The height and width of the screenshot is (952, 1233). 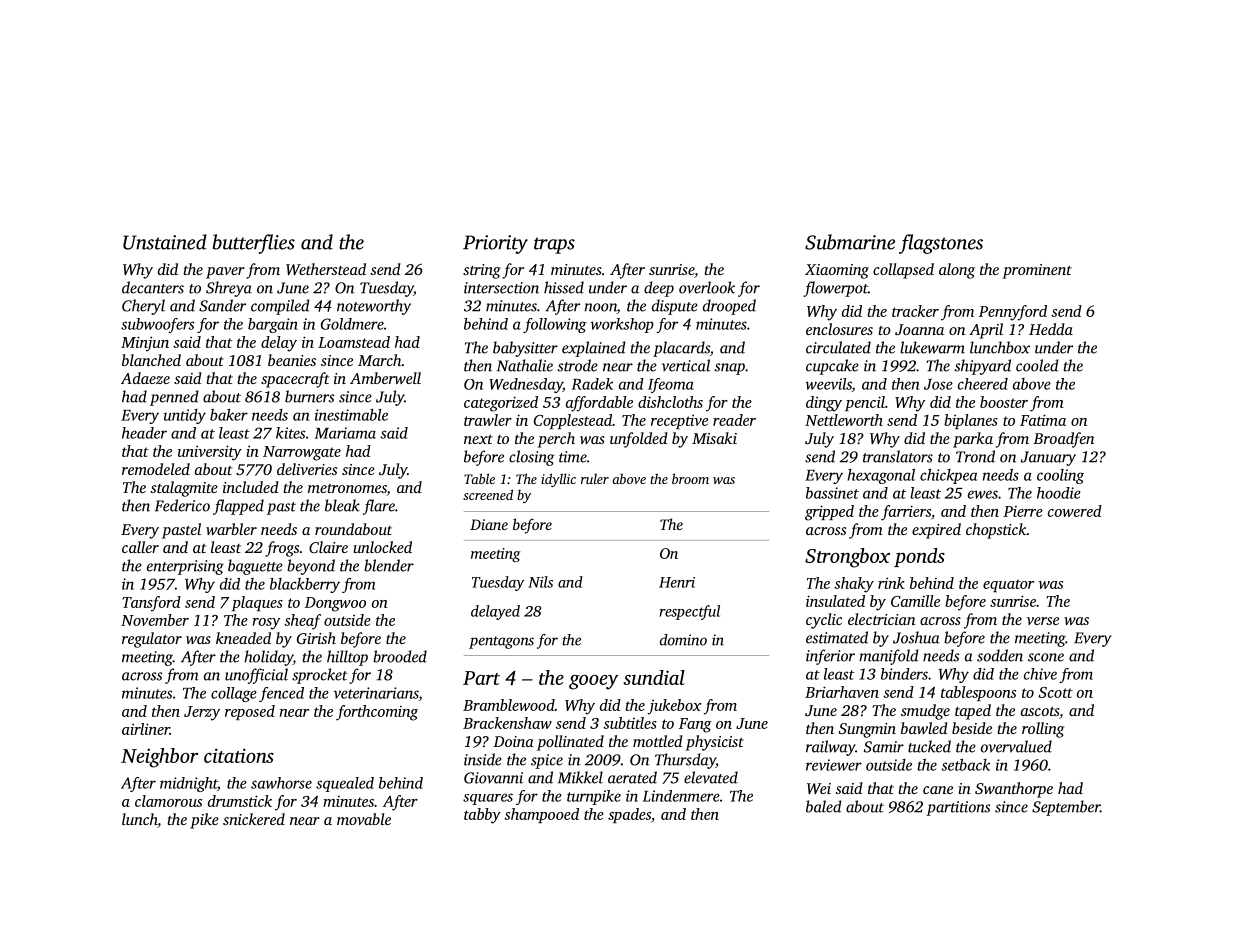 What do you see at coordinates (677, 582) in the screenshot?
I see `Henri` at bounding box center [677, 582].
